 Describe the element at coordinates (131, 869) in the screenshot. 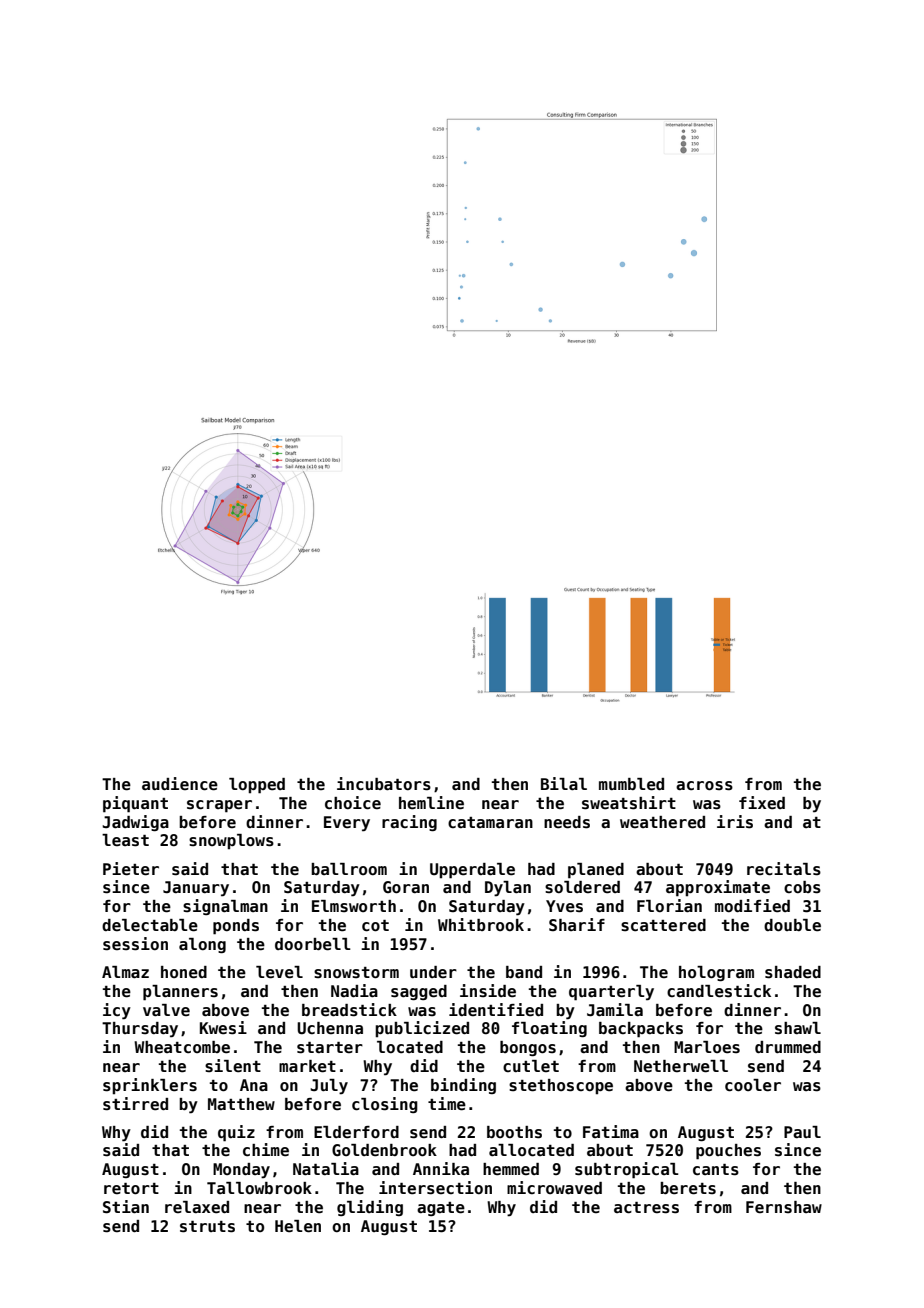

I see `Pieter` at that location.
